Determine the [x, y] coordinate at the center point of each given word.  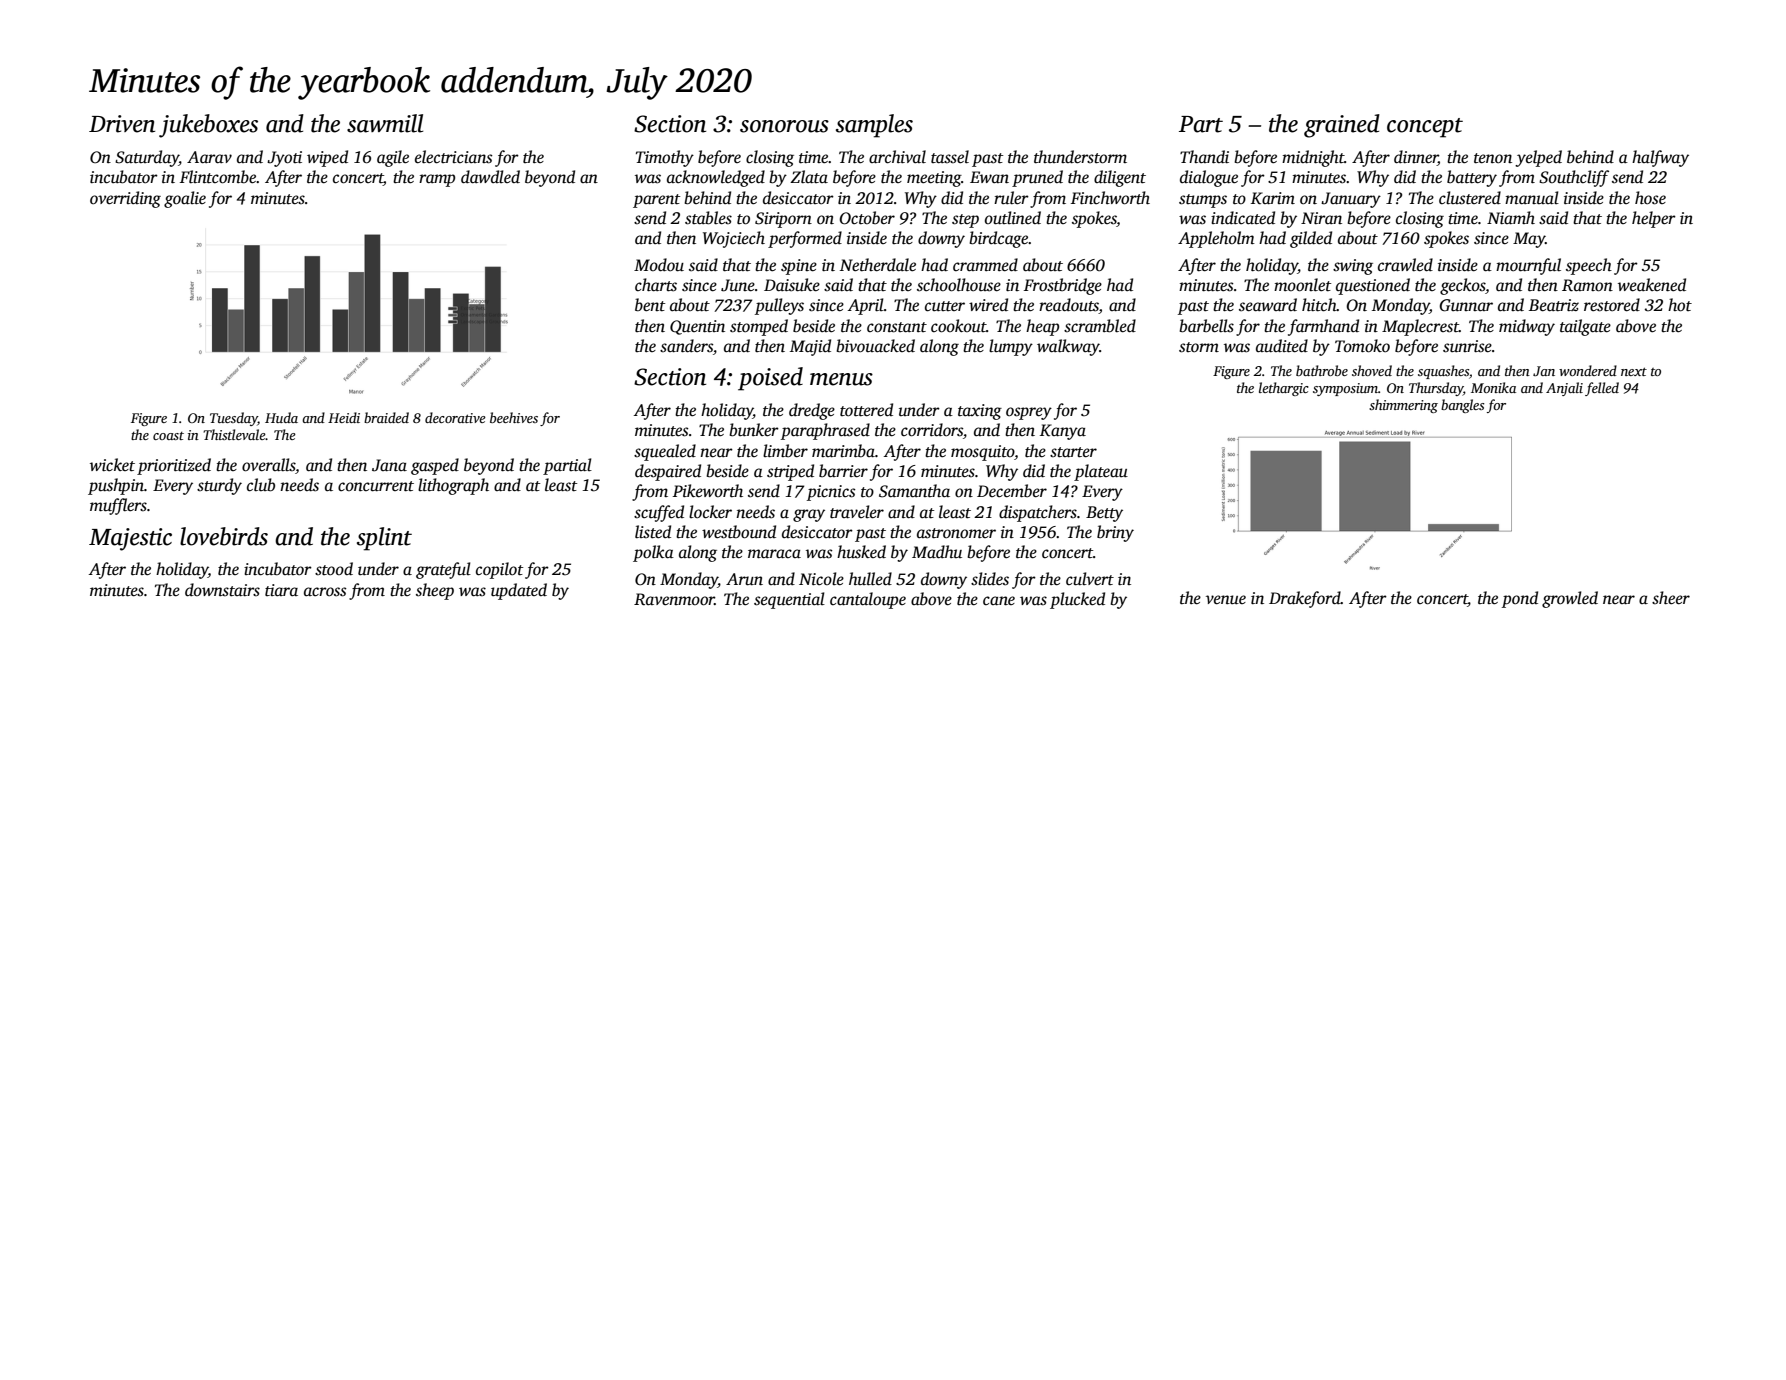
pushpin [116, 486]
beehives [514, 417]
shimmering [1403, 406]
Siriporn [783, 220]
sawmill [385, 123]
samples [874, 126]
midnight [1313, 158]
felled [1602, 389]
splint [384, 539]
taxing [980, 412]
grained [1342, 126]
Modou [659, 265]
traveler [857, 512]
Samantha [914, 491]
